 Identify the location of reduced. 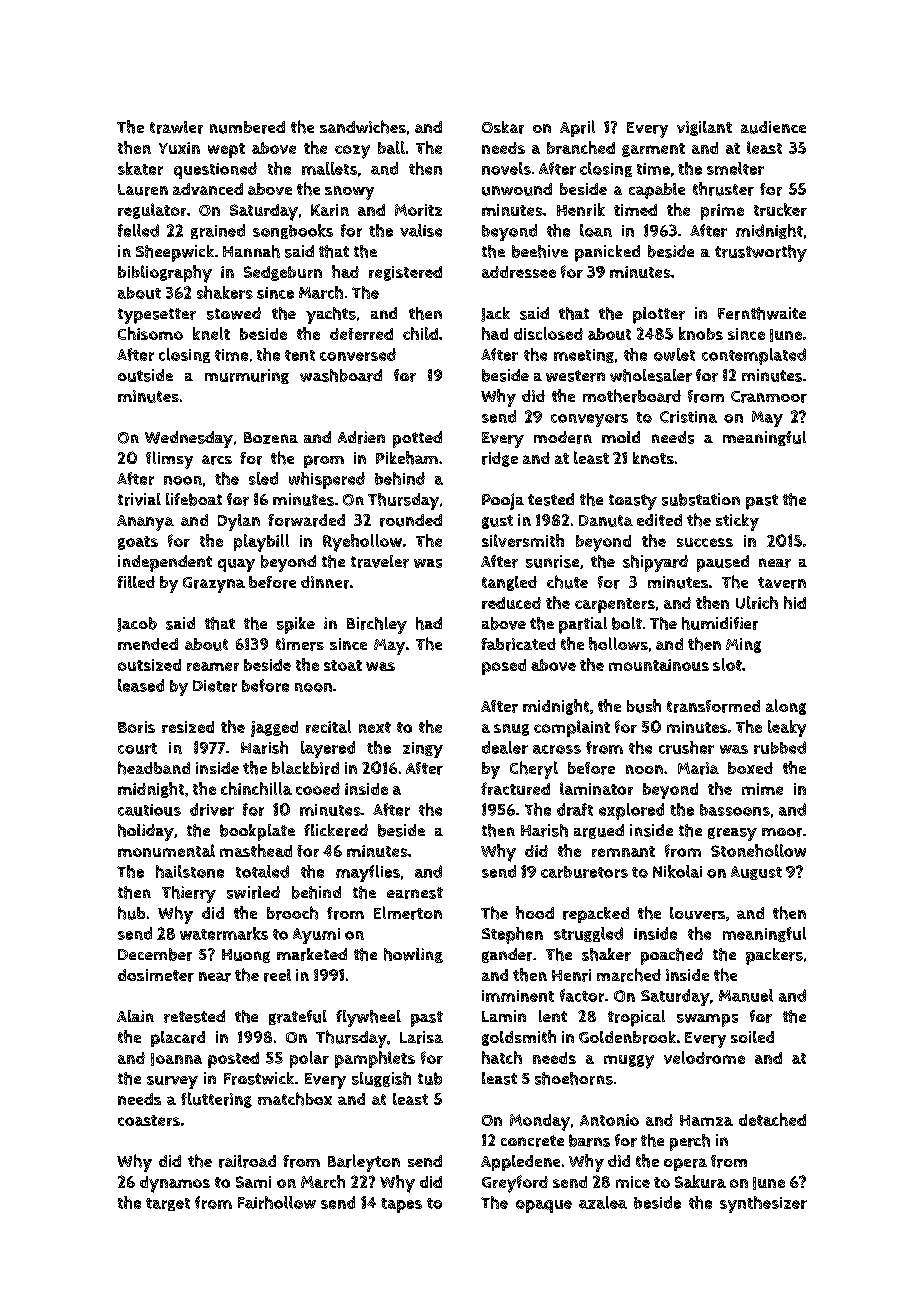
(511, 603).
